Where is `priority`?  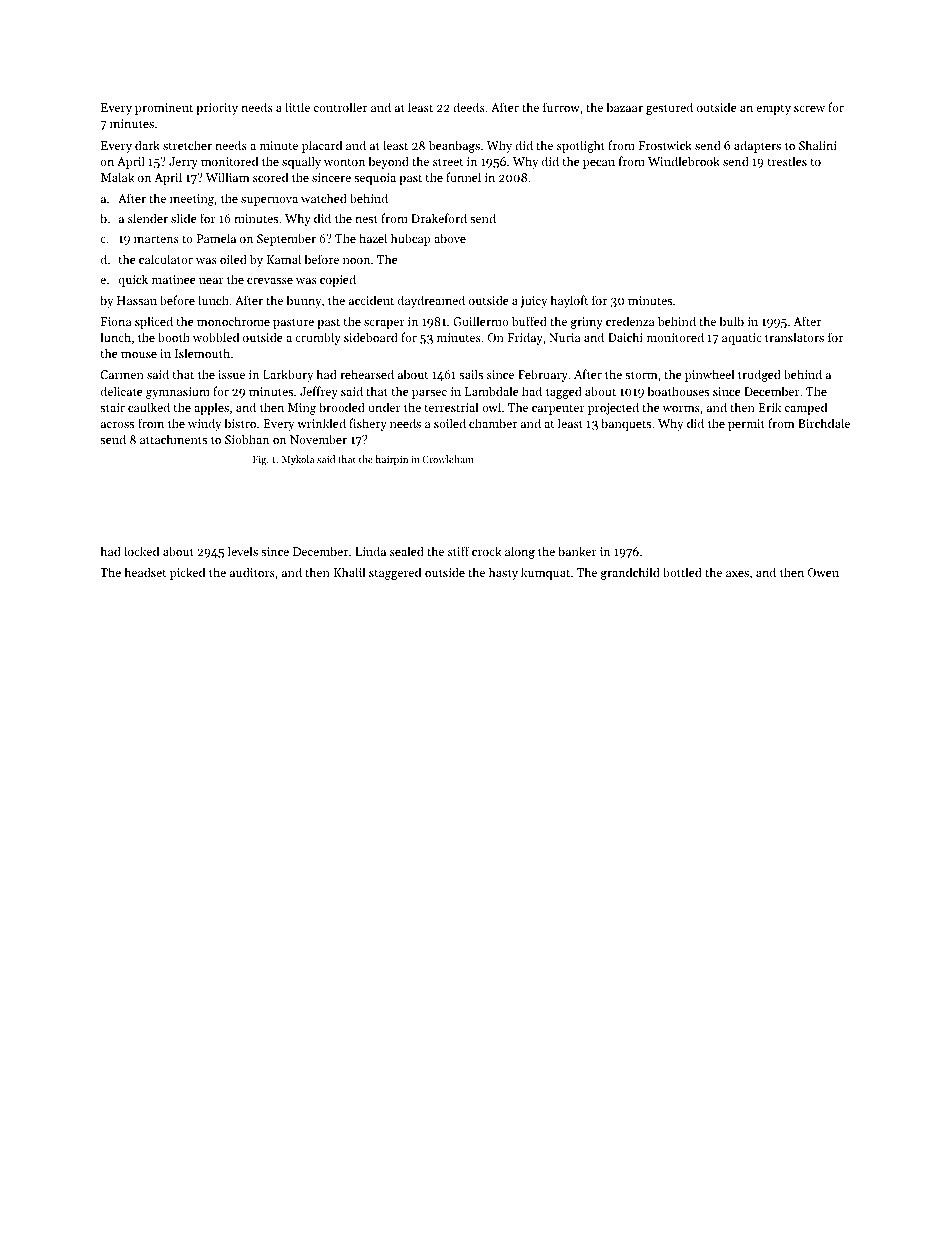
priority is located at coordinates (217, 109).
